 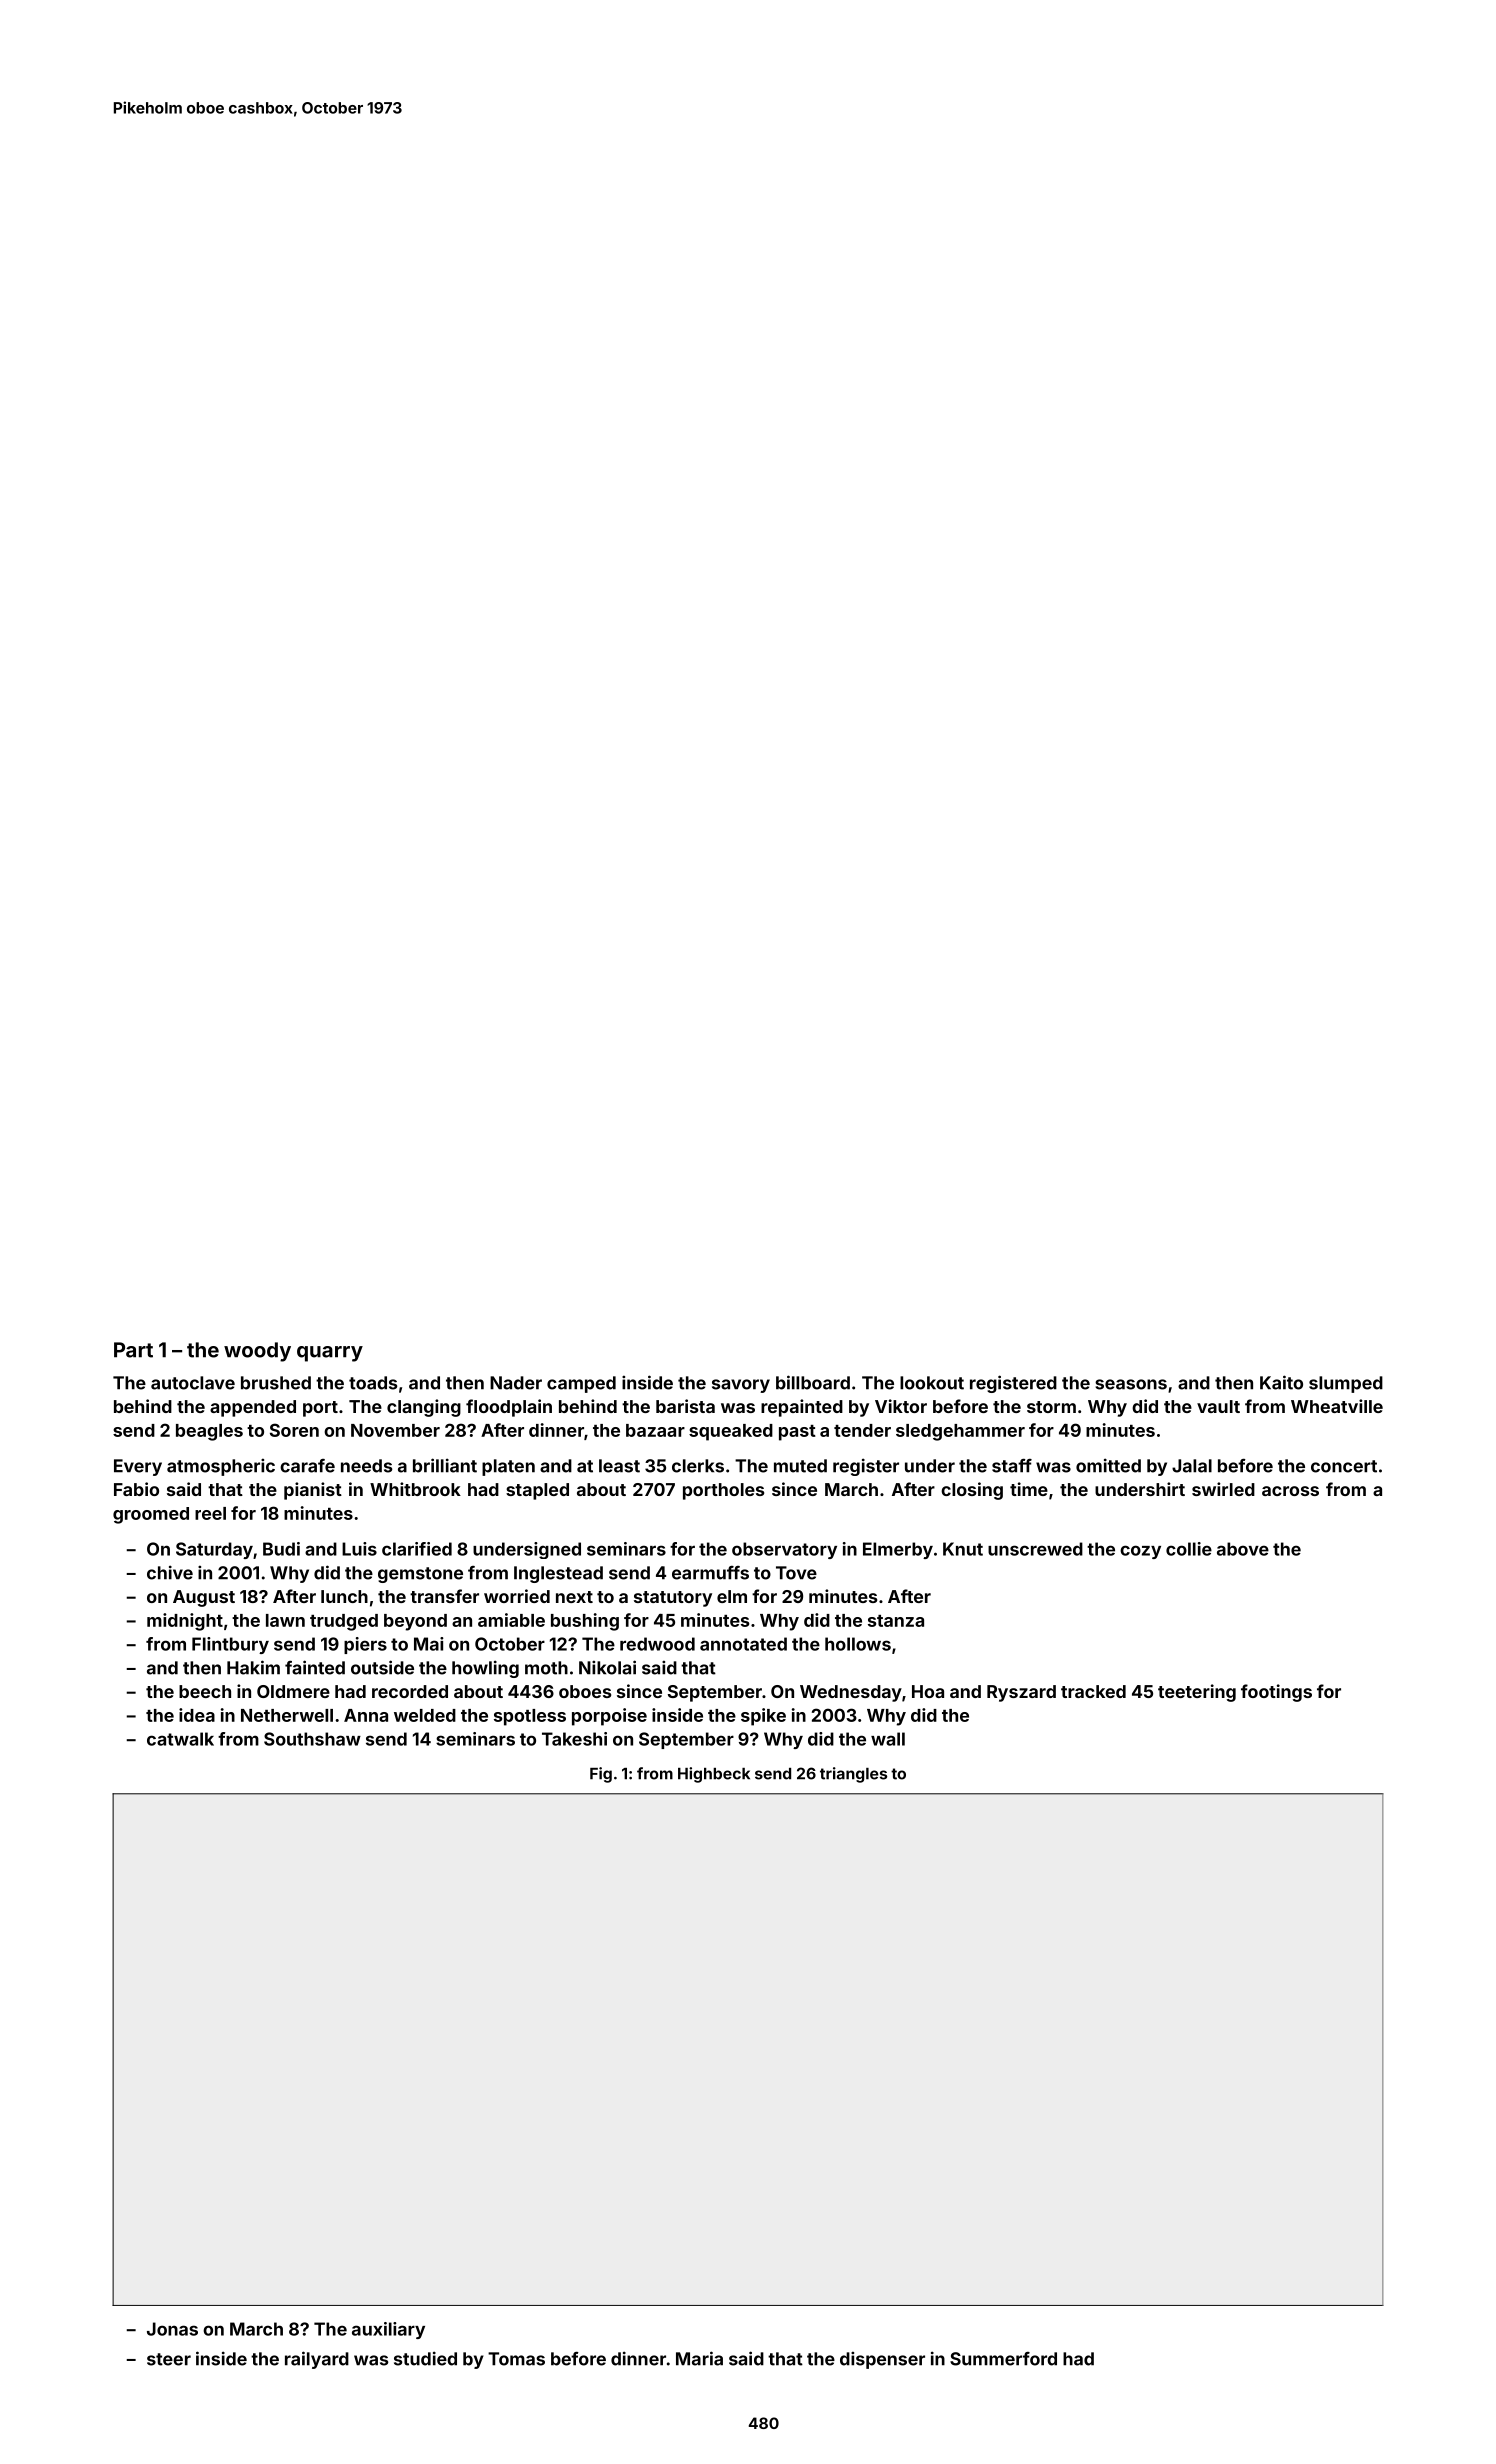 What do you see at coordinates (317, 2360) in the screenshot?
I see `railyard` at bounding box center [317, 2360].
